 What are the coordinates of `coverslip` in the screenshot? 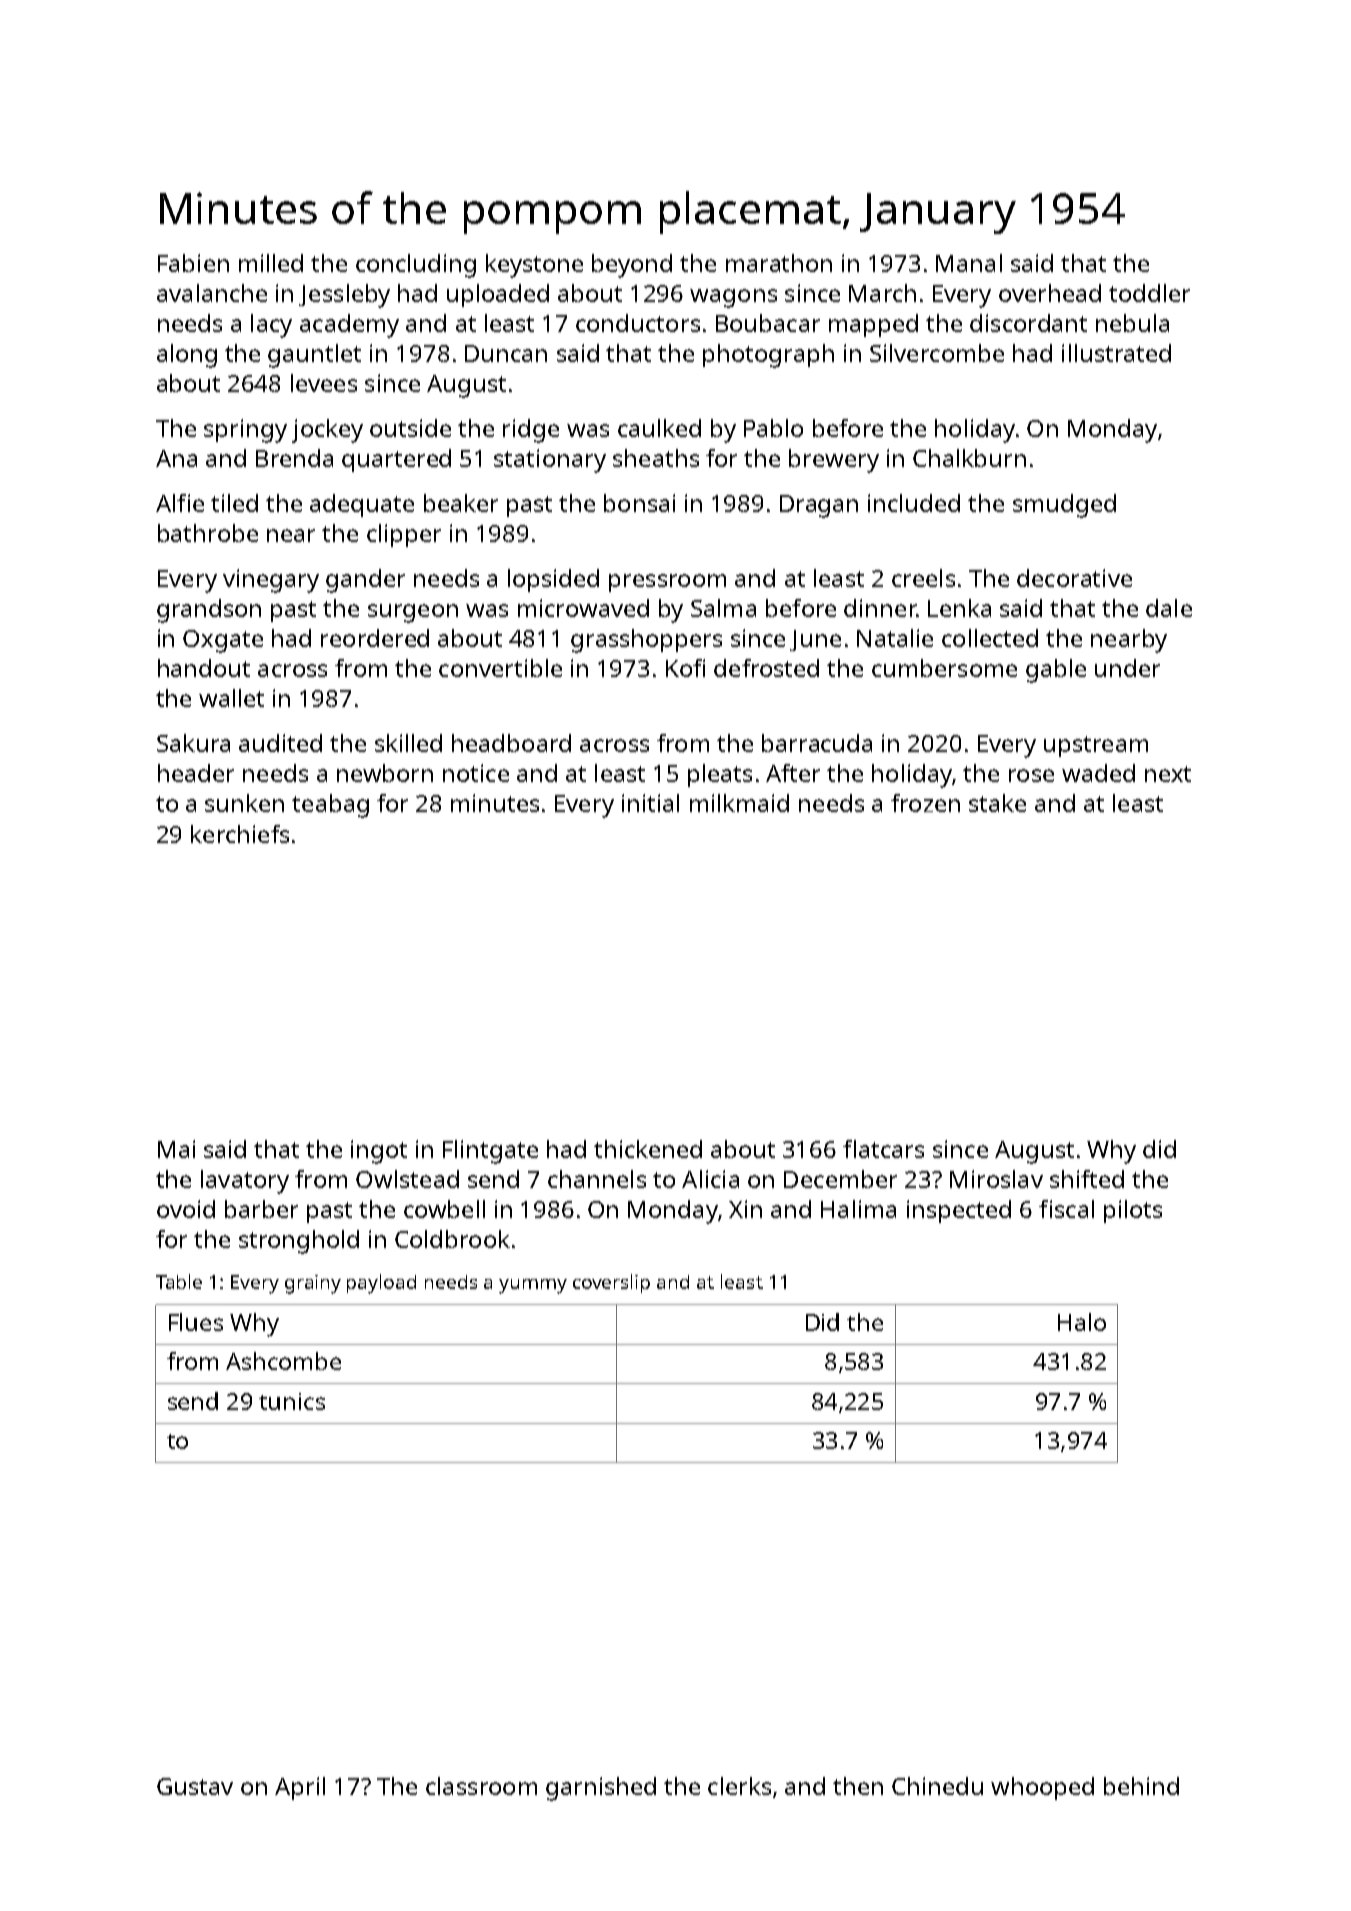 It's located at (611, 1283).
